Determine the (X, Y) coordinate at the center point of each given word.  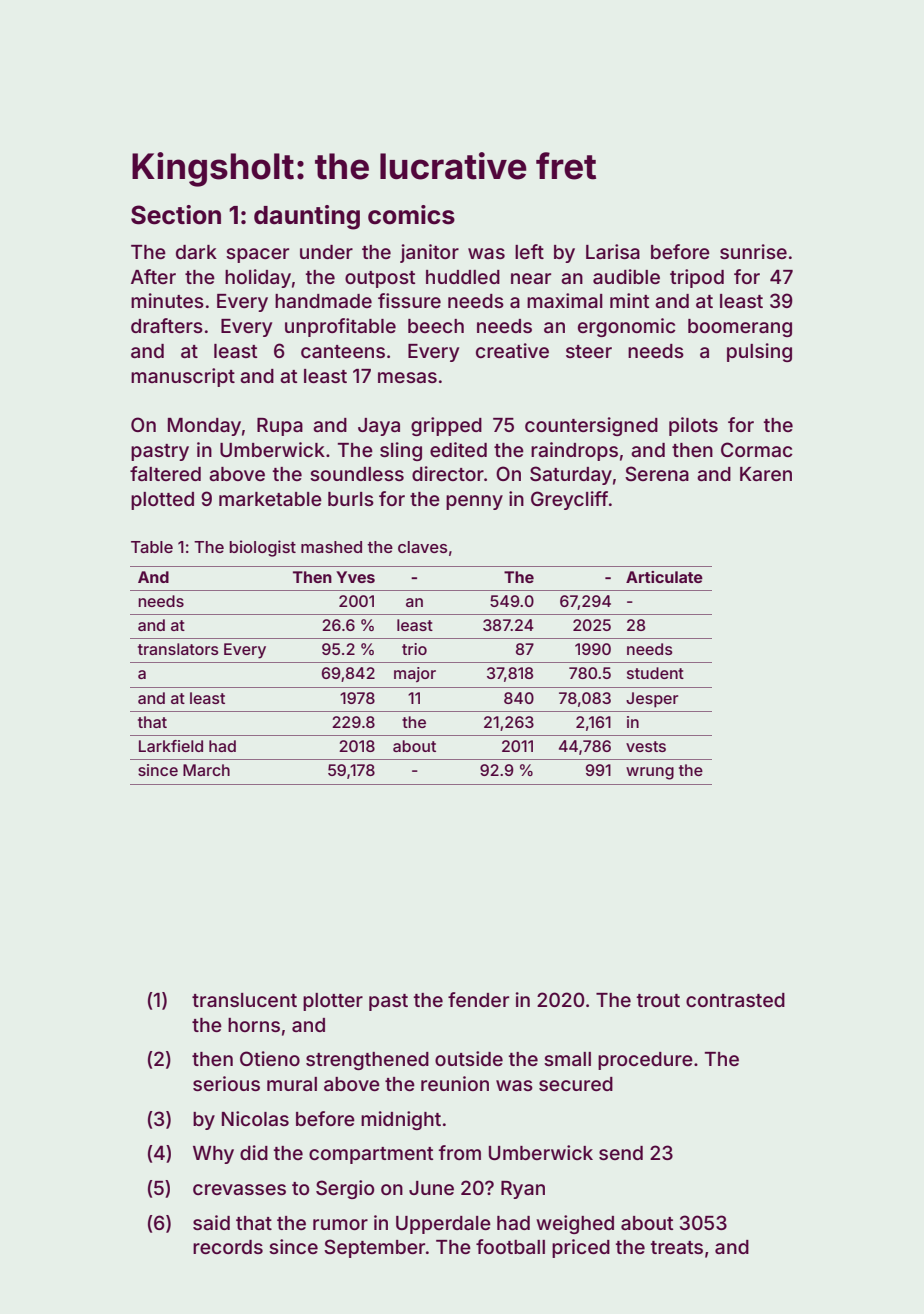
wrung (650, 773)
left (529, 251)
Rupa (280, 427)
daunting (307, 217)
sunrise (753, 251)
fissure (409, 300)
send (621, 1153)
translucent (244, 1000)
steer (589, 351)
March (206, 770)
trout (658, 1000)
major (415, 674)
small (567, 1059)
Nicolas (255, 1118)
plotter (333, 1002)
